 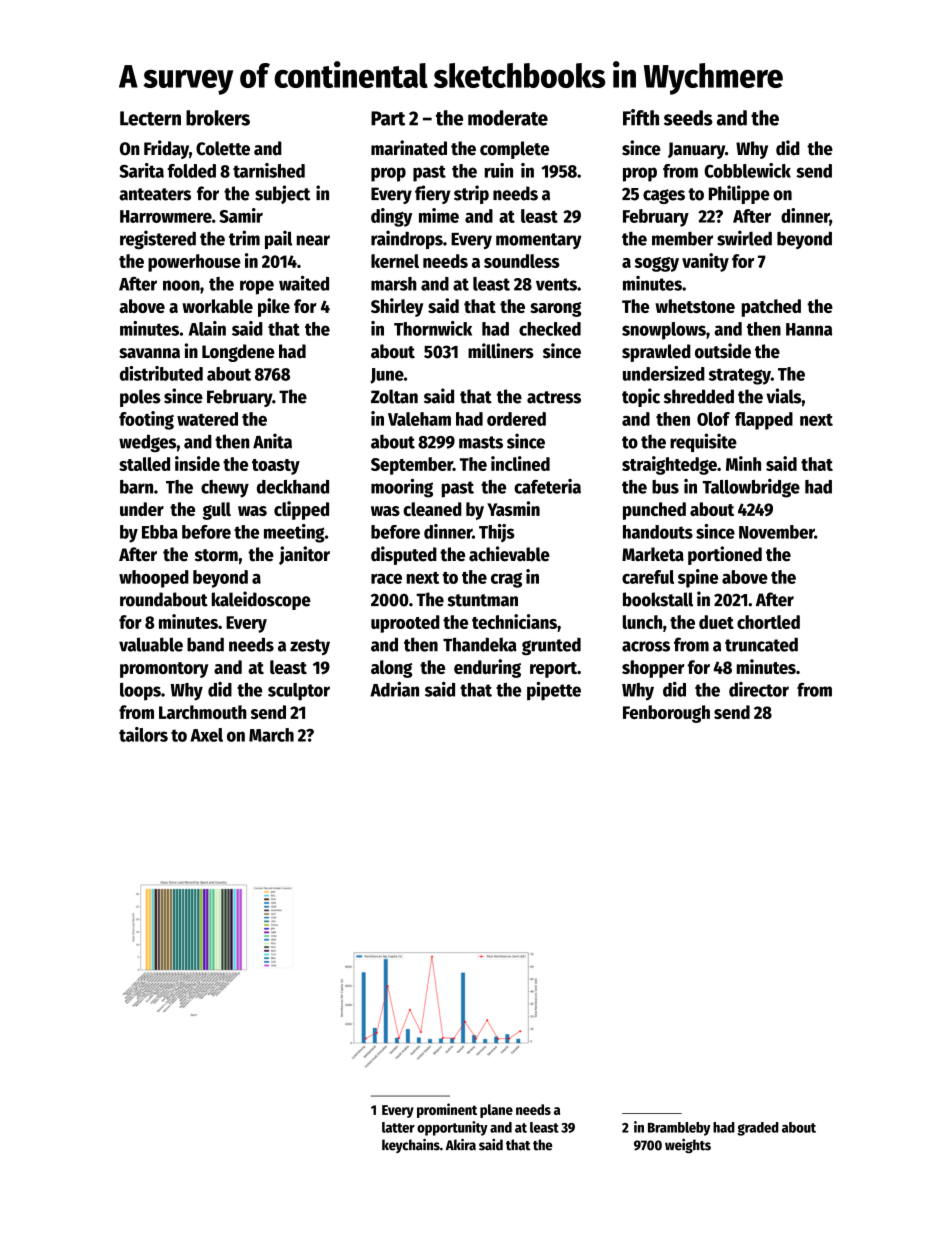 What do you see at coordinates (218, 118) in the image?
I see `brokers` at bounding box center [218, 118].
